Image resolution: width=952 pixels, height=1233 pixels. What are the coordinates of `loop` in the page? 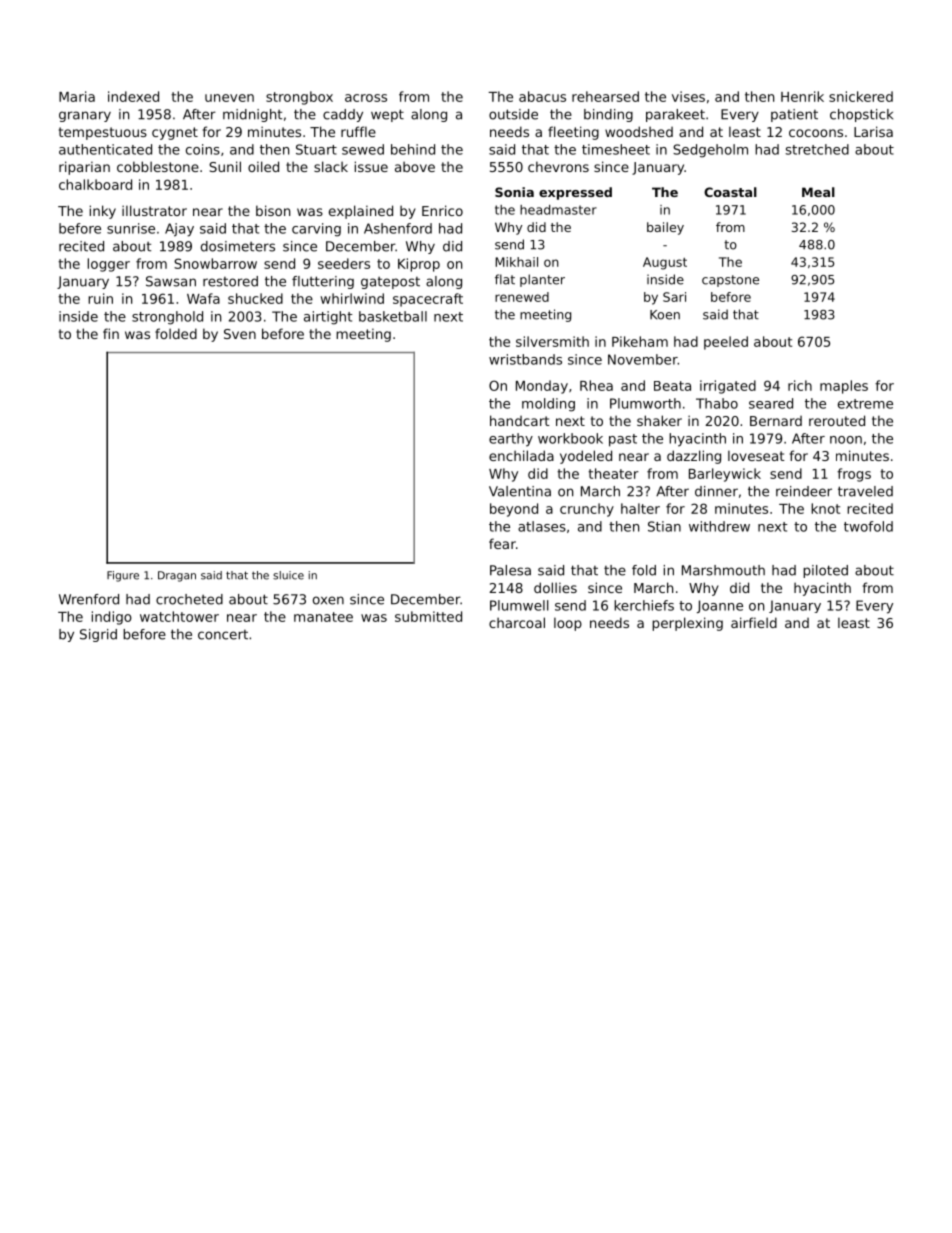 It's located at (568, 624).
